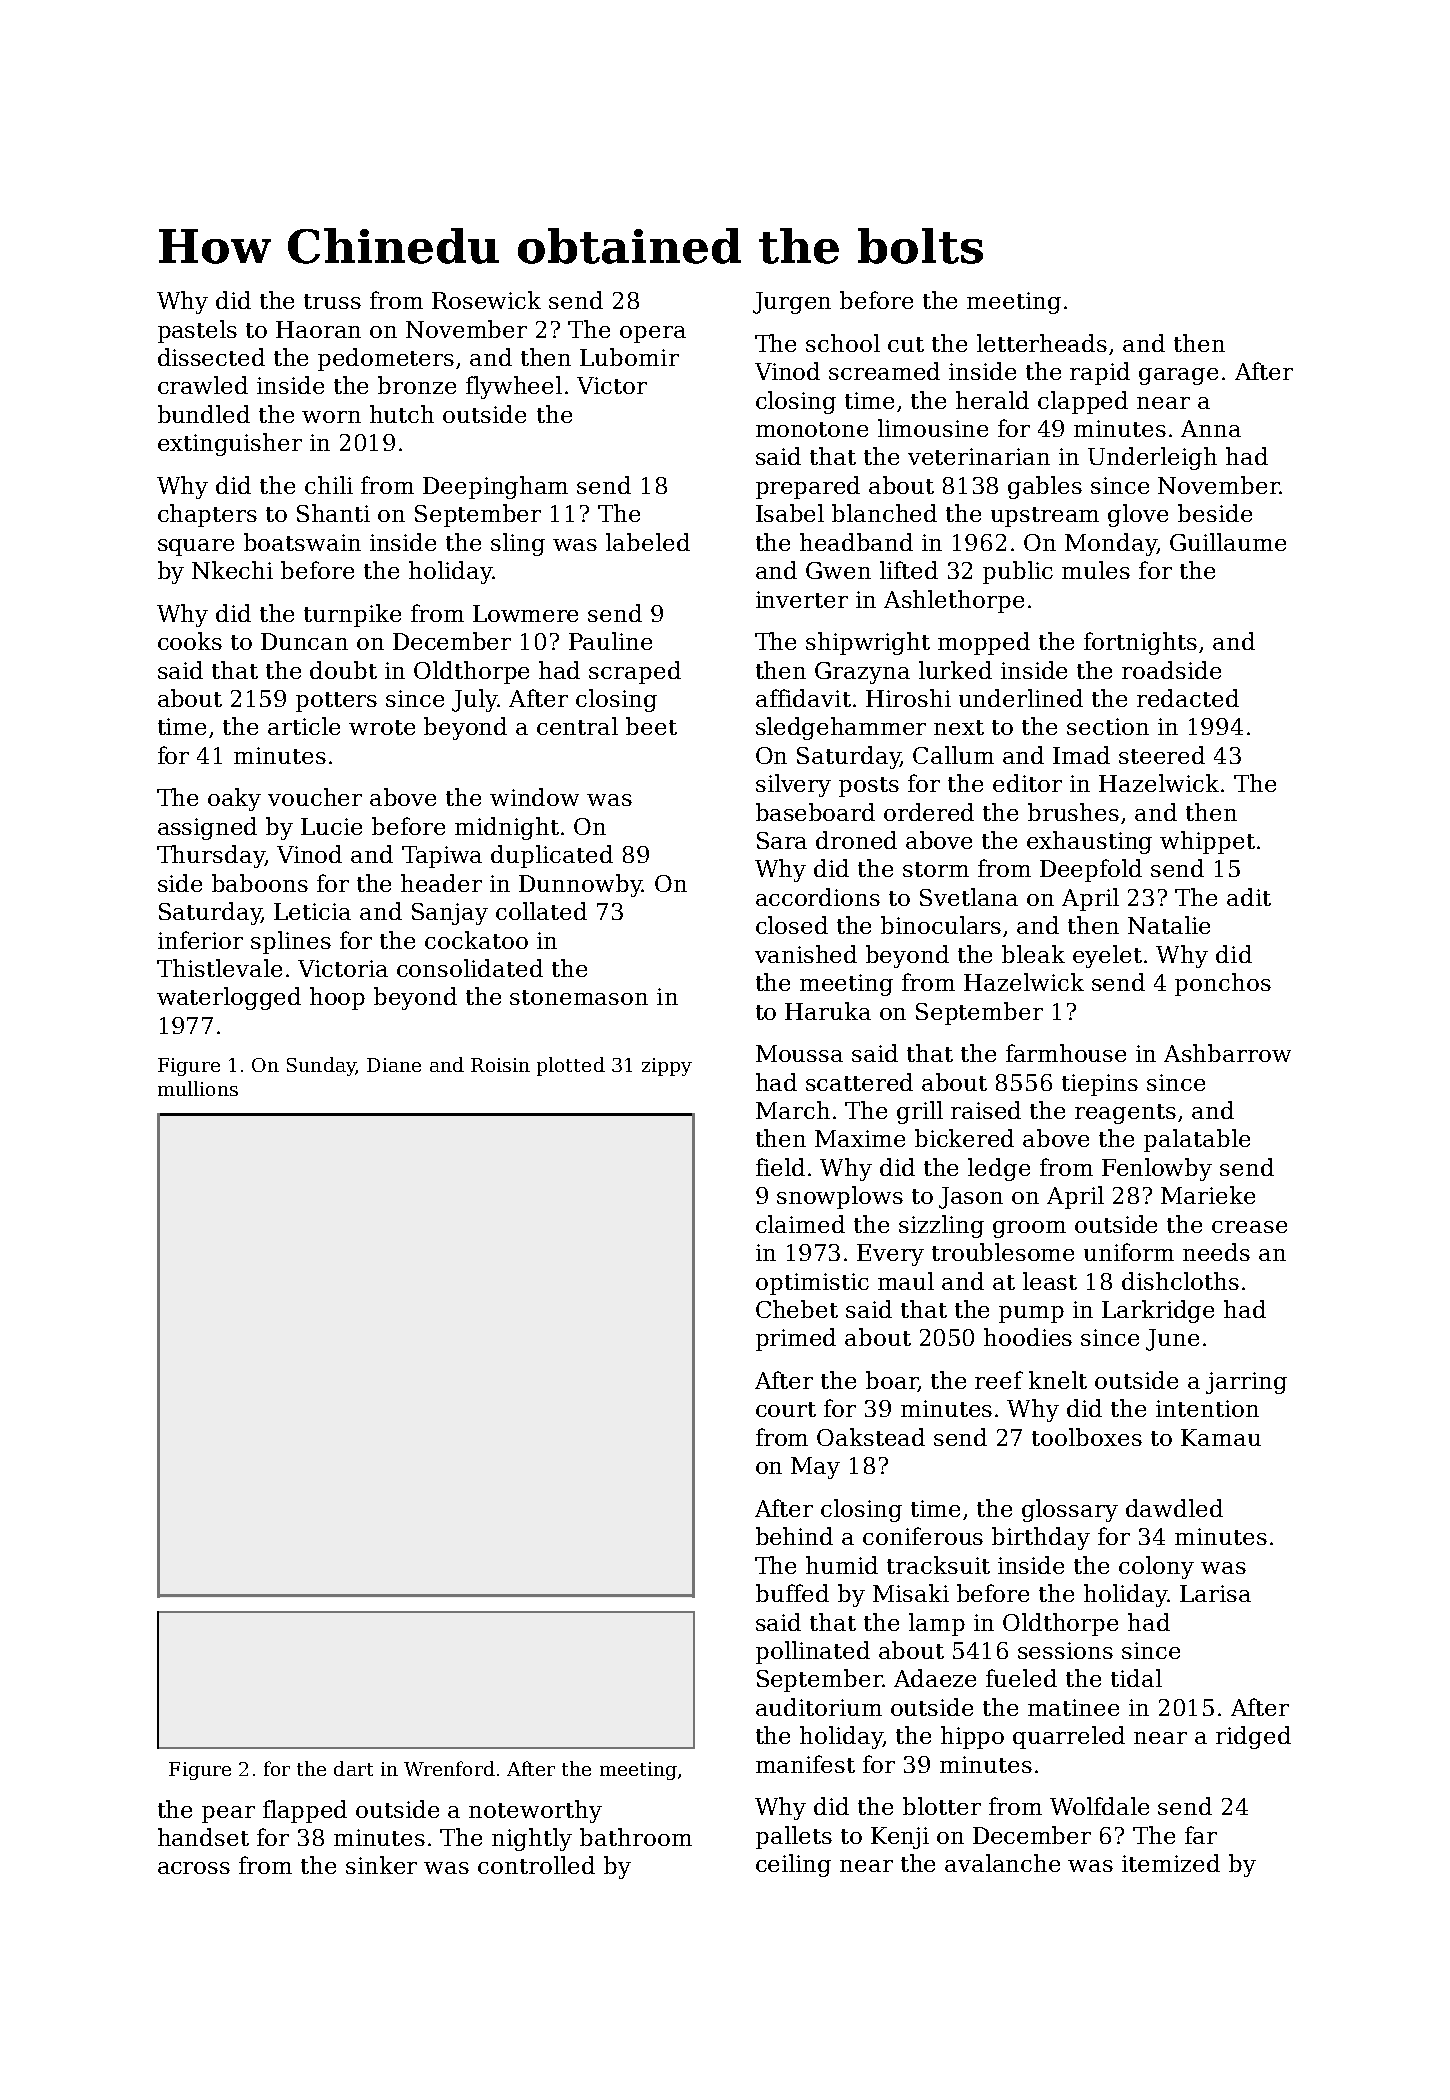 The height and width of the document is (2100, 1450). I want to click on monotone, so click(812, 429).
